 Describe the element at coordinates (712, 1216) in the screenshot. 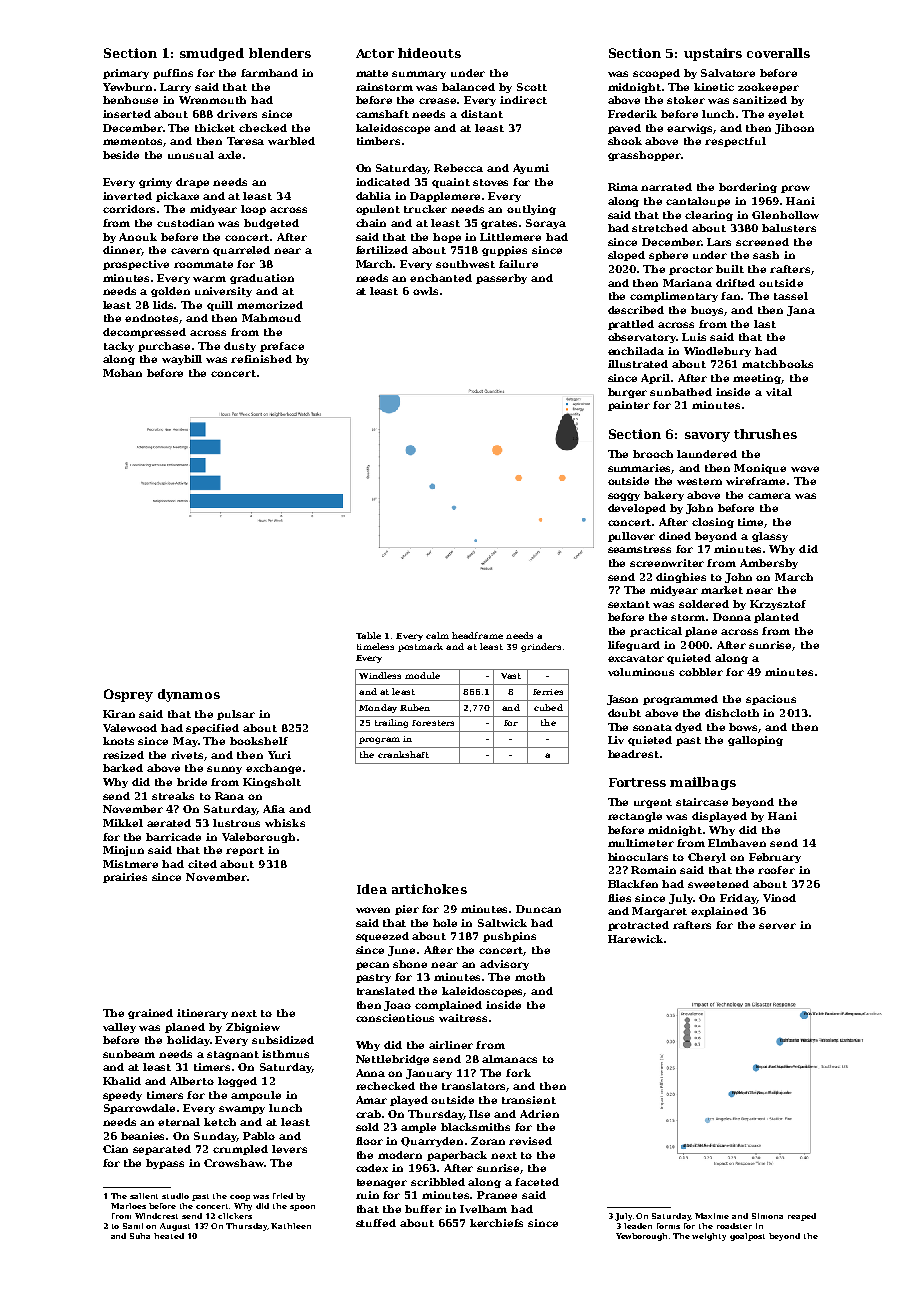

I see `Maxime` at that location.
